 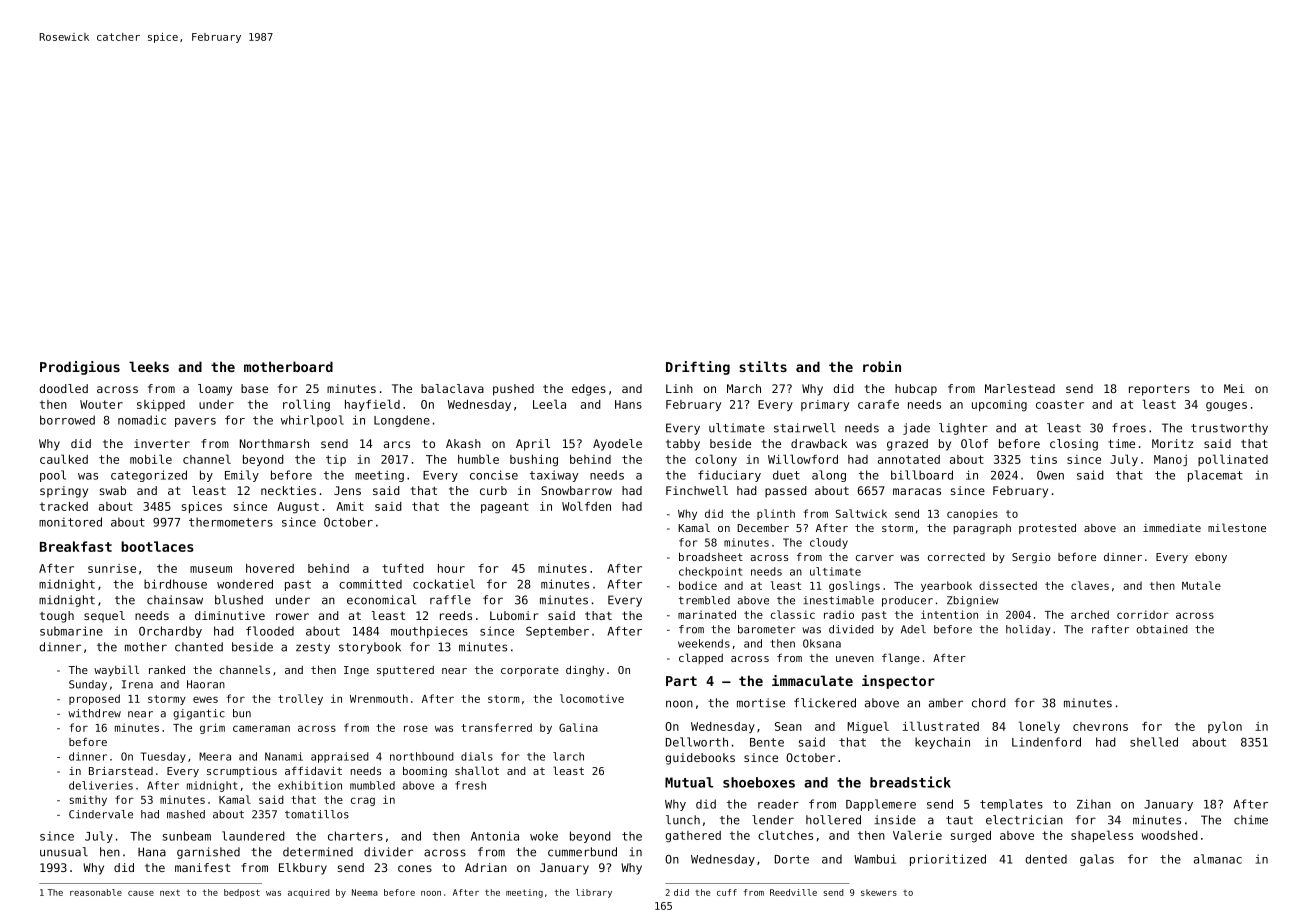 What do you see at coordinates (199, 714) in the screenshot?
I see `gigantic` at bounding box center [199, 714].
